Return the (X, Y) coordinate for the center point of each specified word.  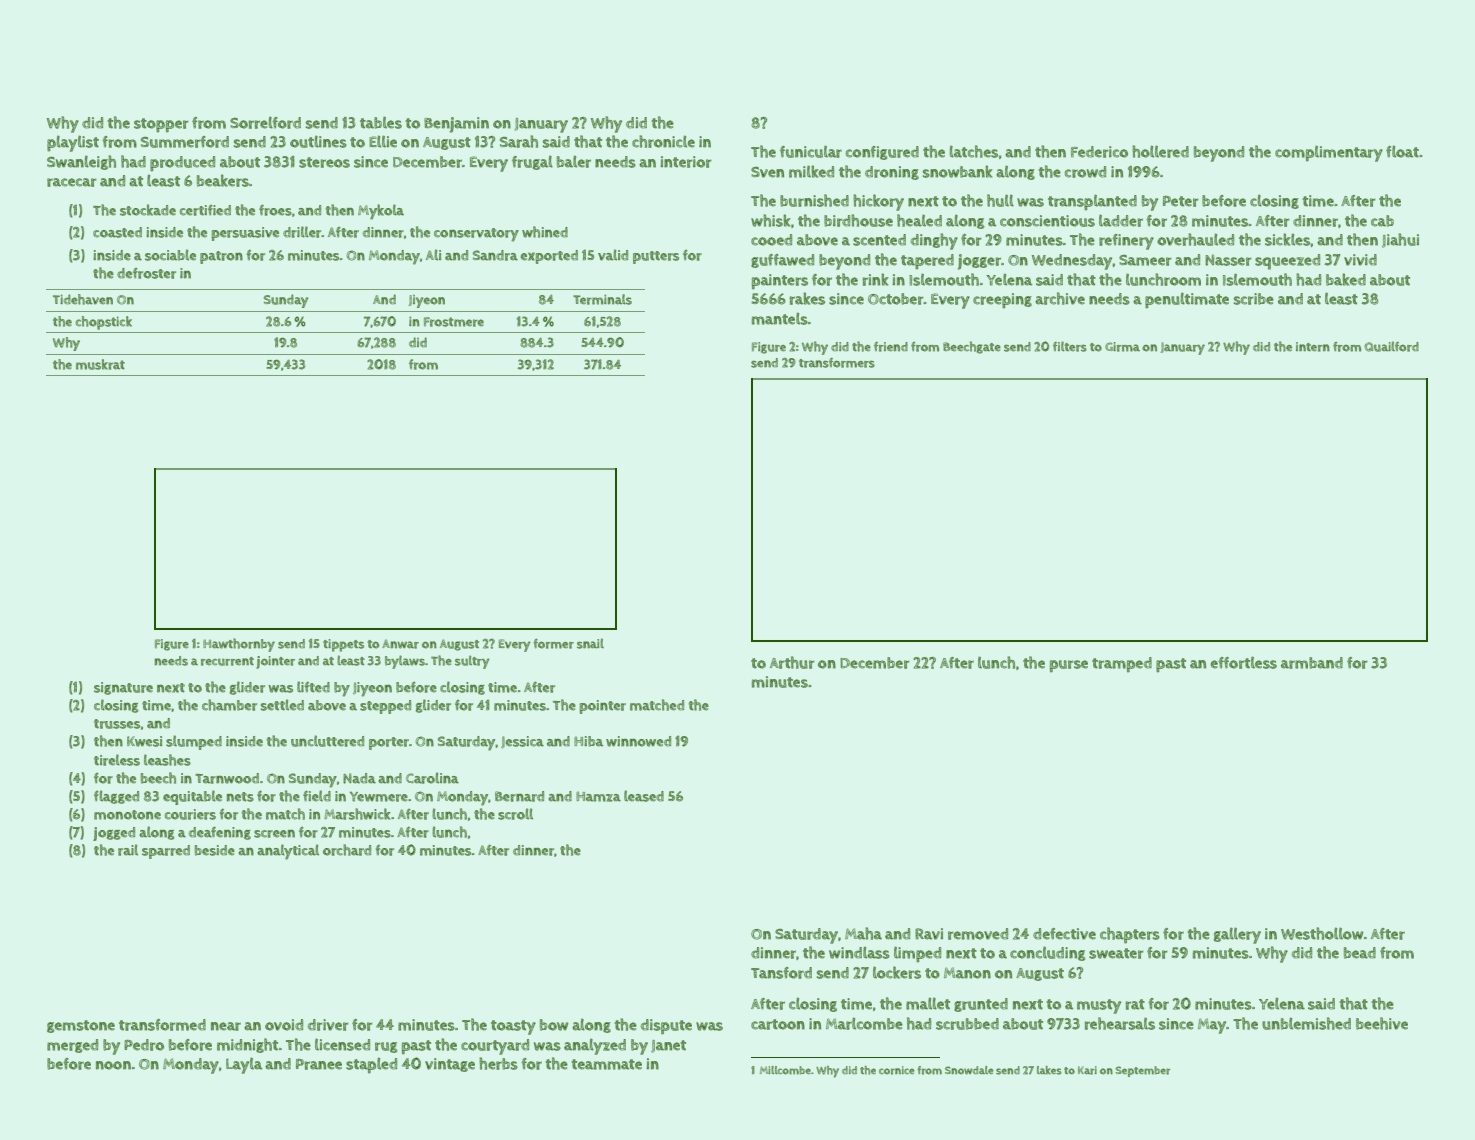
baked (1346, 279)
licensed (342, 1044)
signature (123, 688)
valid (613, 255)
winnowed (638, 741)
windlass (859, 952)
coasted (117, 232)
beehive (1382, 1023)
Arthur (792, 662)
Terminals (602, 299)
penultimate (1187, 301)
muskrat (100, 364)
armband (1312, 663)
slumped (194, 742)
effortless (1244, 662)
